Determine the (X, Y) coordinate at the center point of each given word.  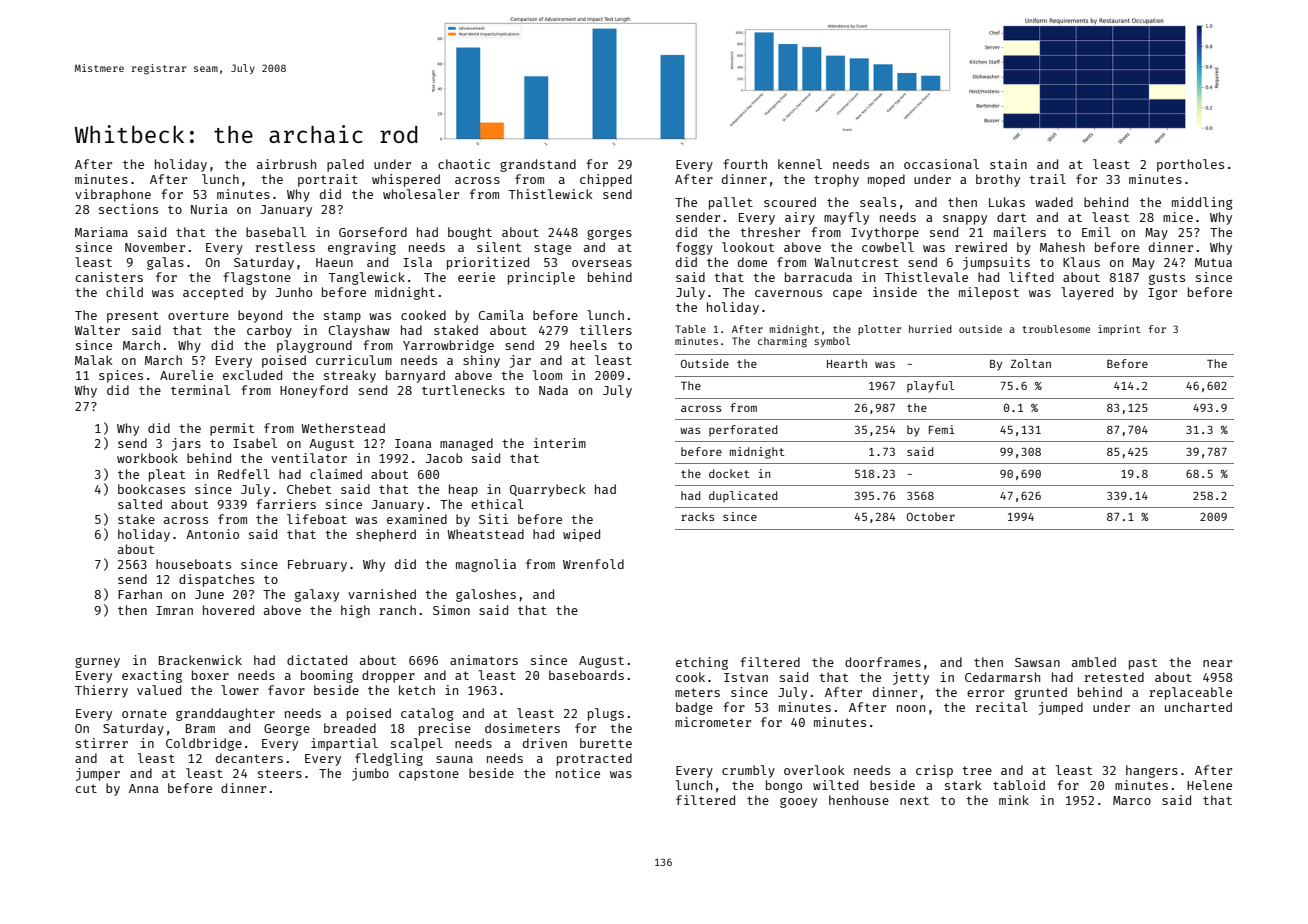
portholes (1190, 165)
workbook (147, 458)
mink (1014, 800)
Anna (144, 788)
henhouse (859, 800)
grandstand (538, 165)
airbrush (286, 164)
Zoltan (1031, 363)
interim (560, 443)
